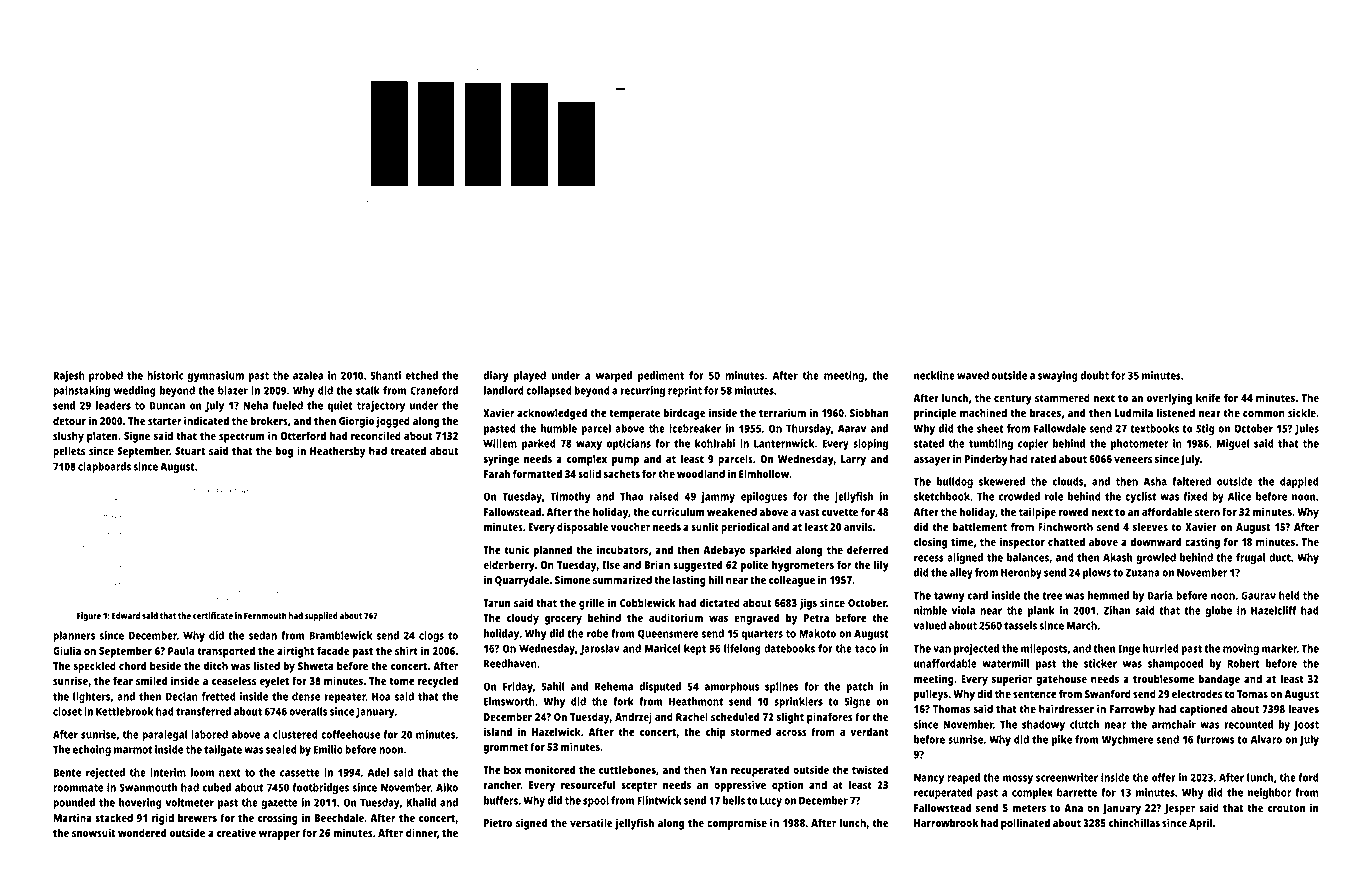  Describe the element at coordinates (1025, 824) in the screenshot. I see `pollinated` at that location.
